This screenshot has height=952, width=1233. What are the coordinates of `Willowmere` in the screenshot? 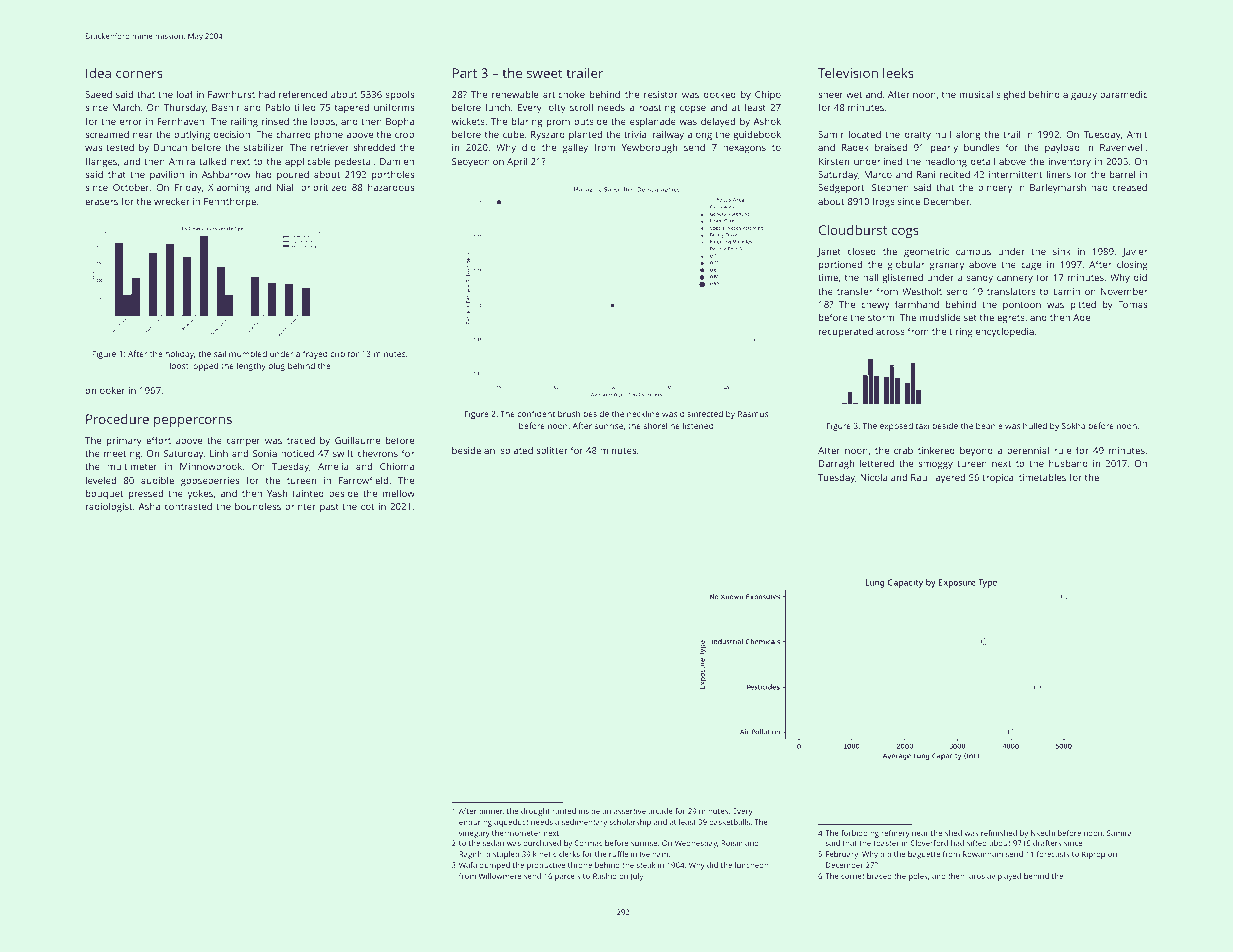 It's located at (500, 876).
